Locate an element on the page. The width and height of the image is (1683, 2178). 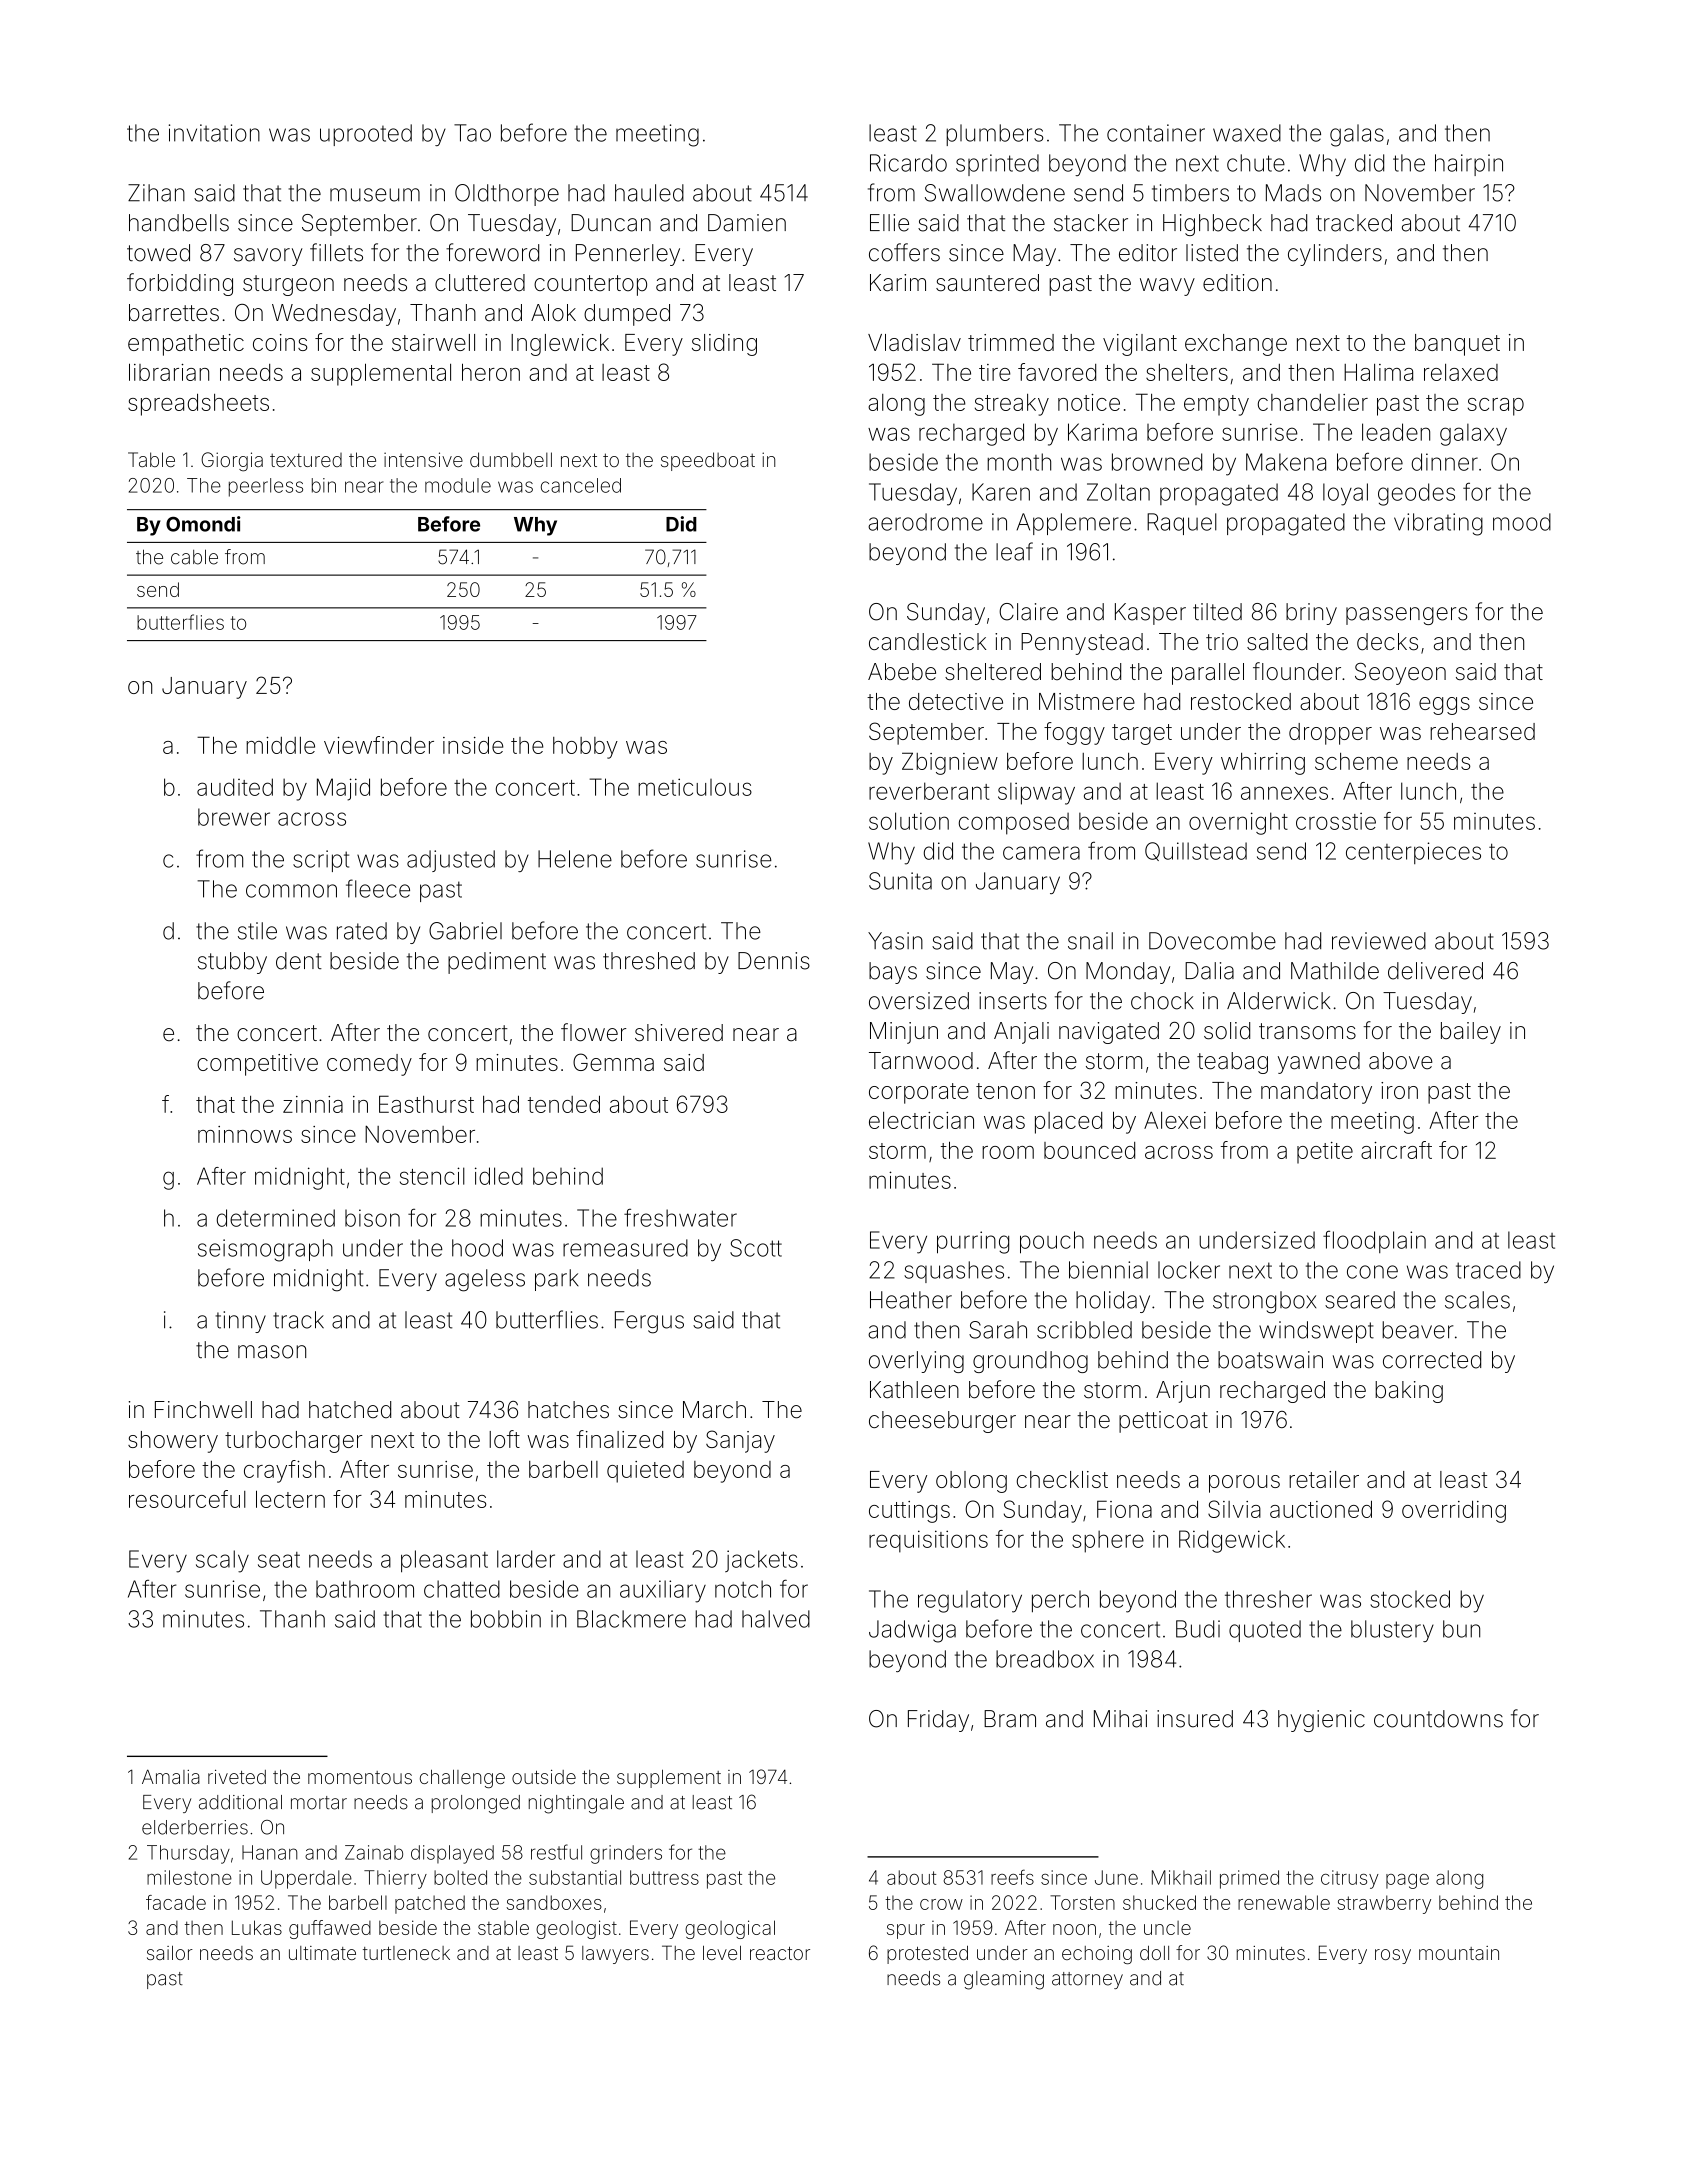
invitation is located at coordinates (214, 133).
